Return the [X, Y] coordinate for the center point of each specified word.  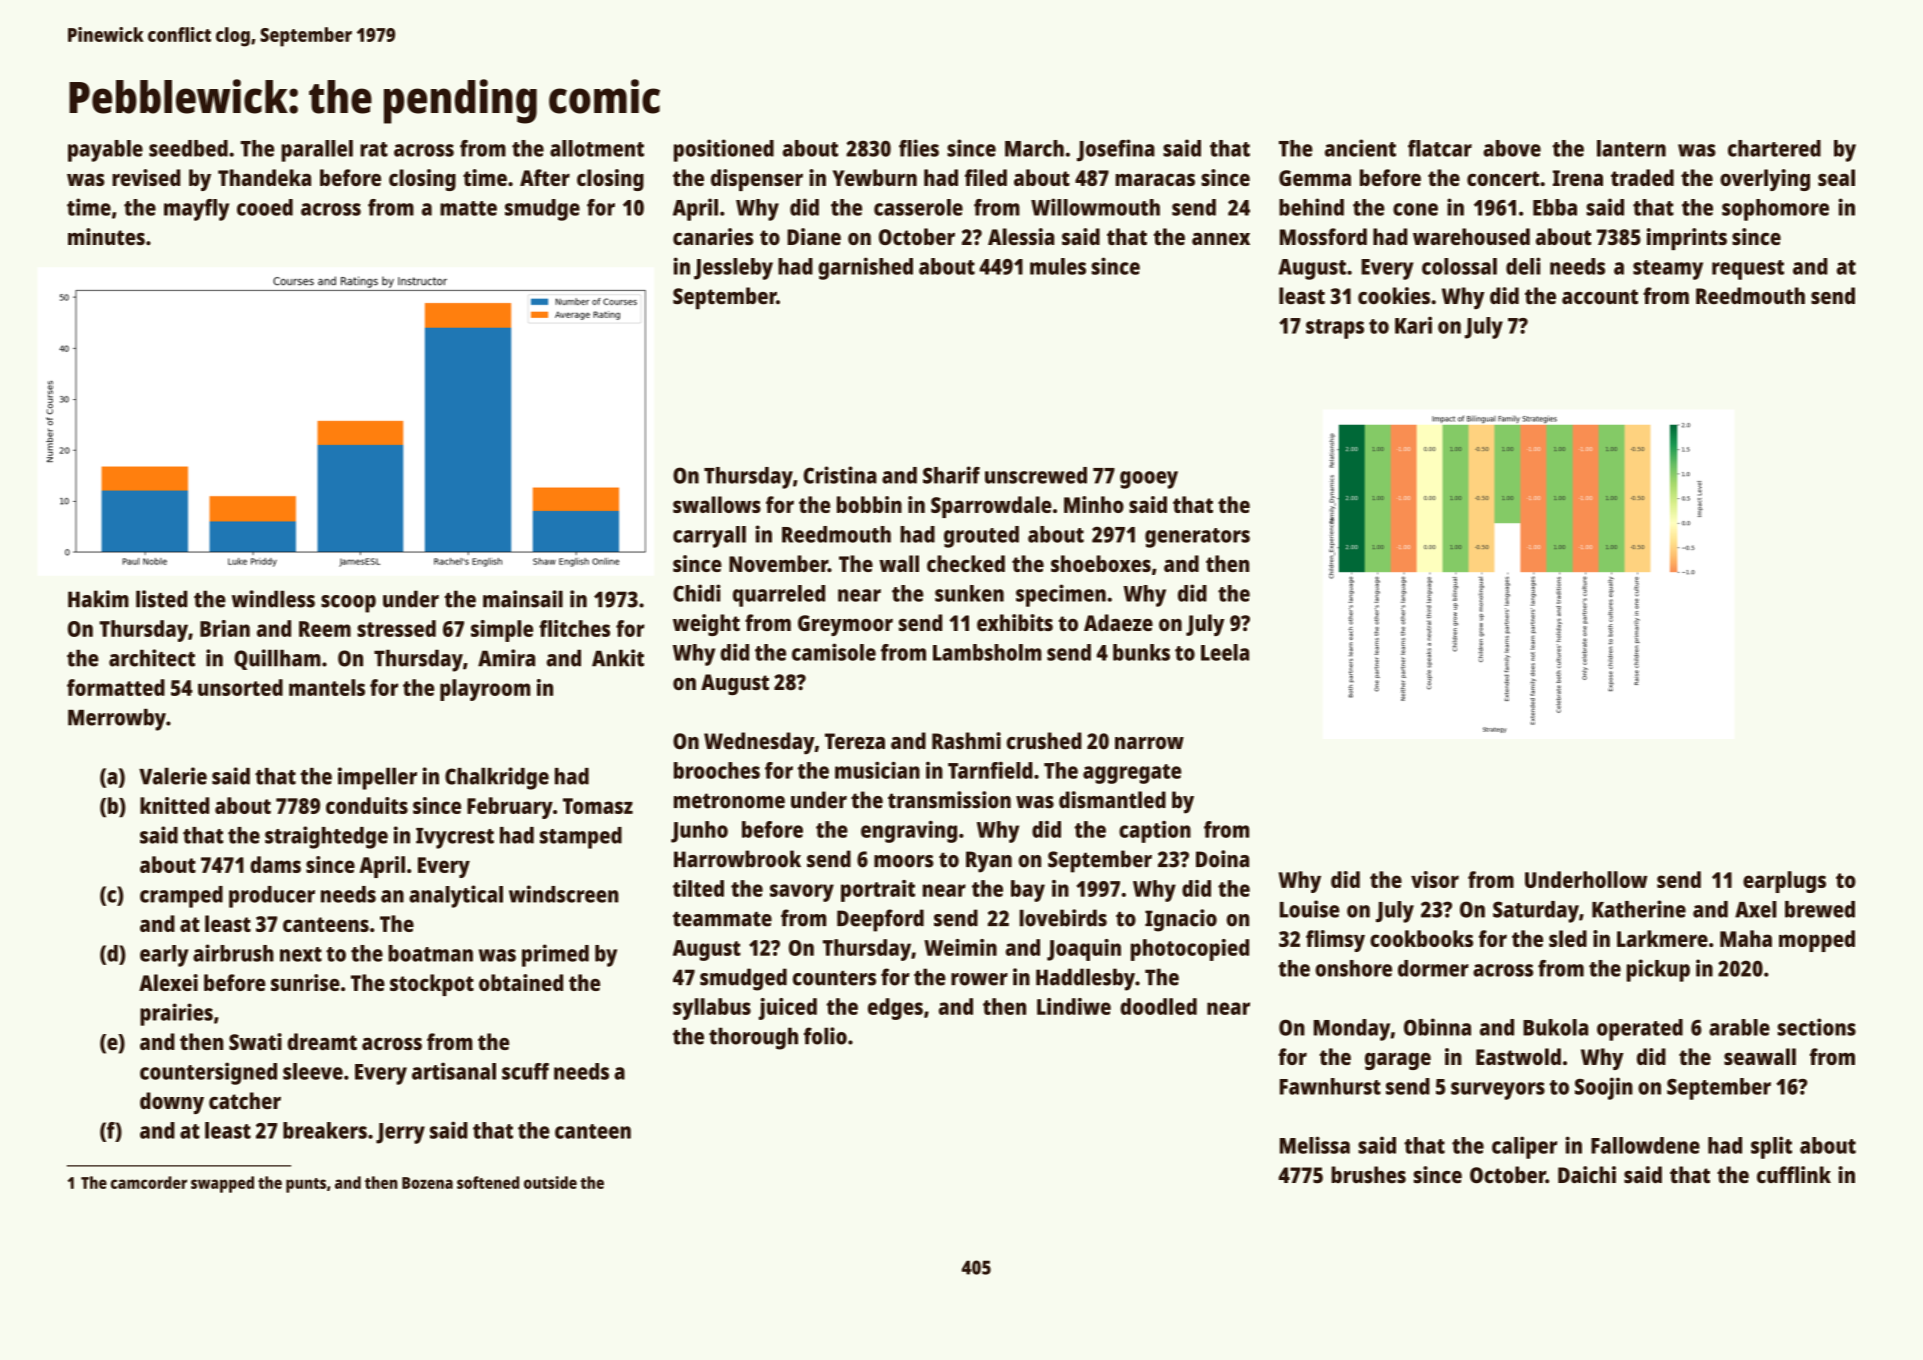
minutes [106, 236]
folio [825, 1036]
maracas [1155, 179]
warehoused [1471, 236]
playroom [485, 690]
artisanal [454, 1071]
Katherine [1639, 909]
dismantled [1112, 800]
